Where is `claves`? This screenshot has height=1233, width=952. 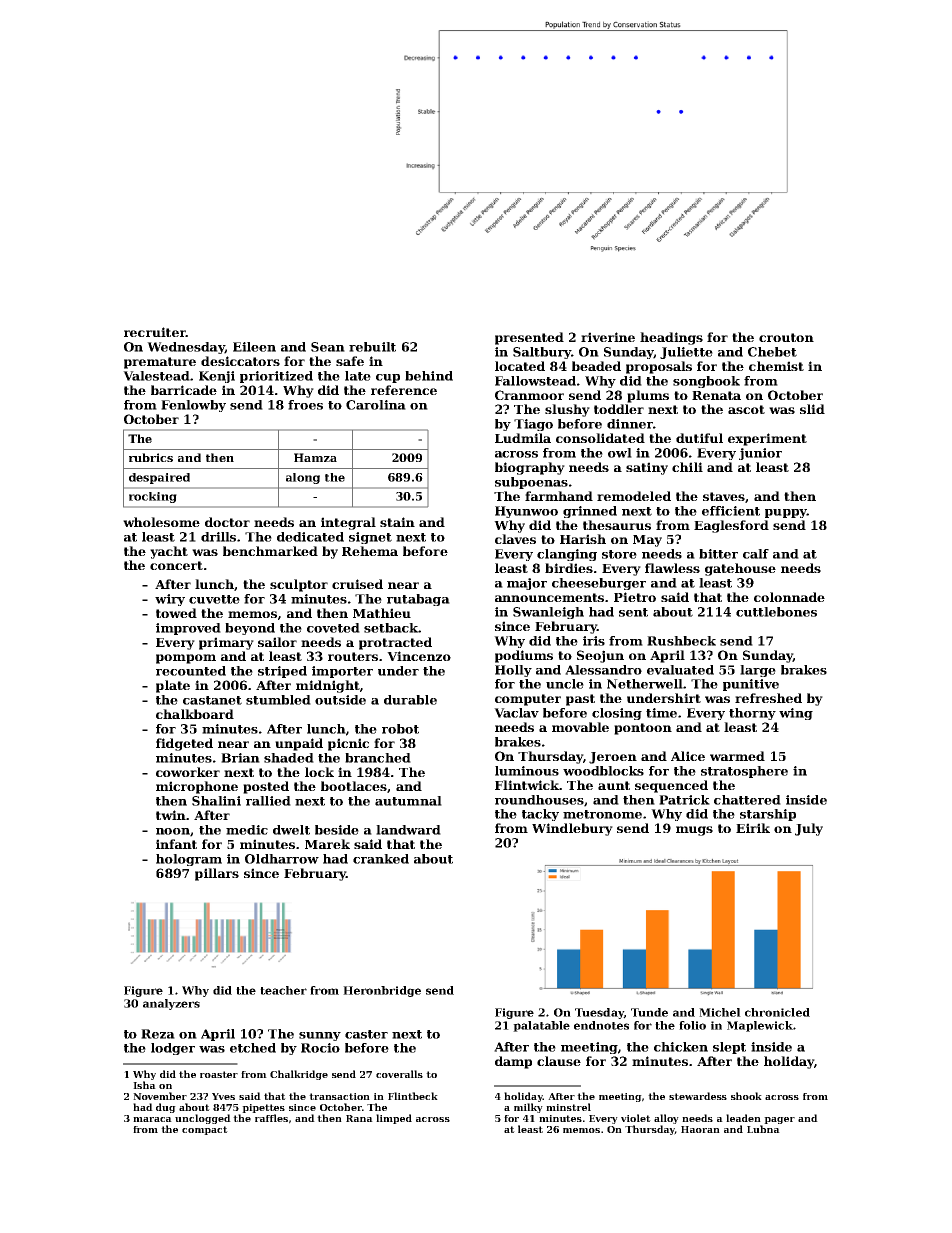 claves is located at coordinates (515, 539).
